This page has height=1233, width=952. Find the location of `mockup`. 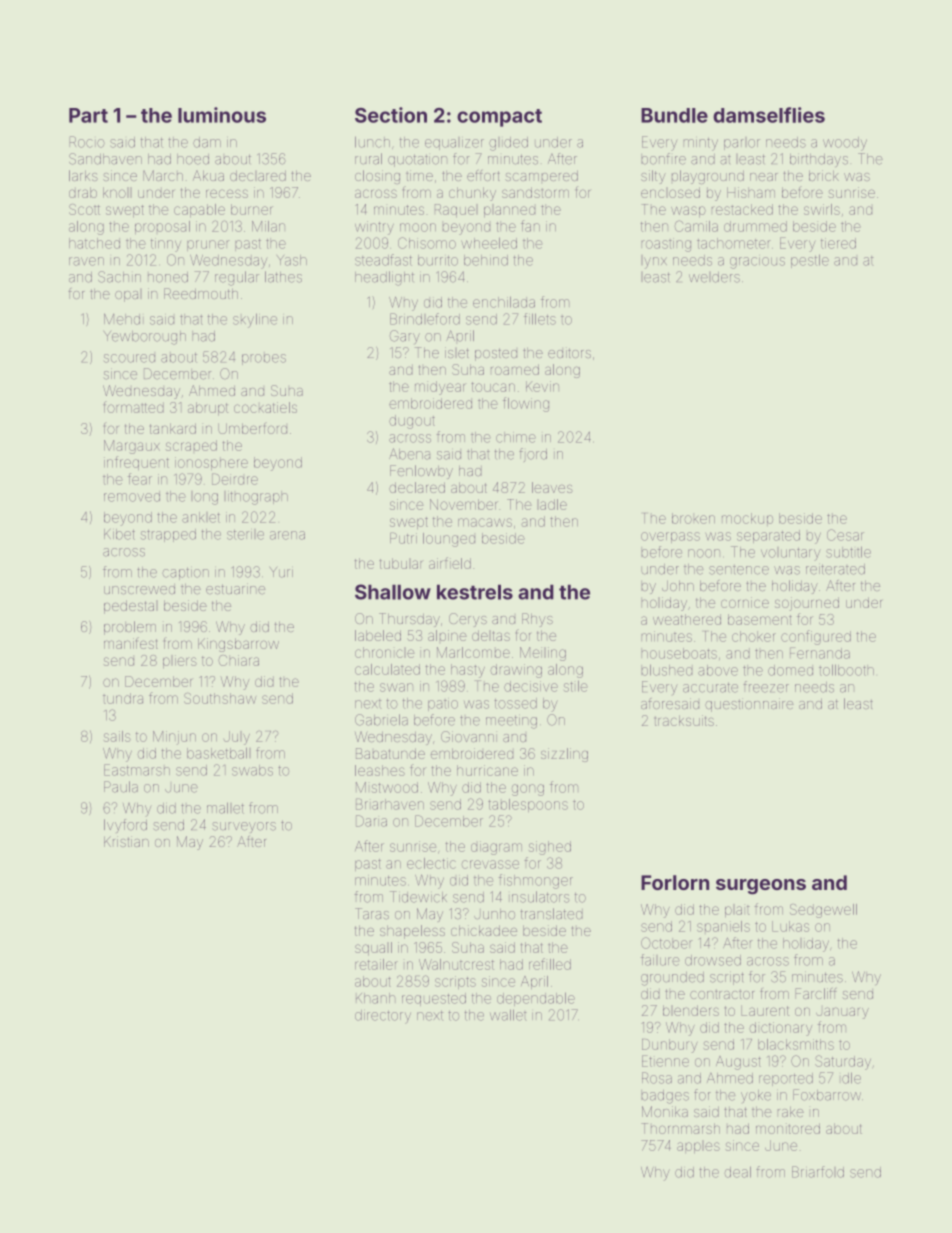

mockup is located at coordinates (747, 519).
